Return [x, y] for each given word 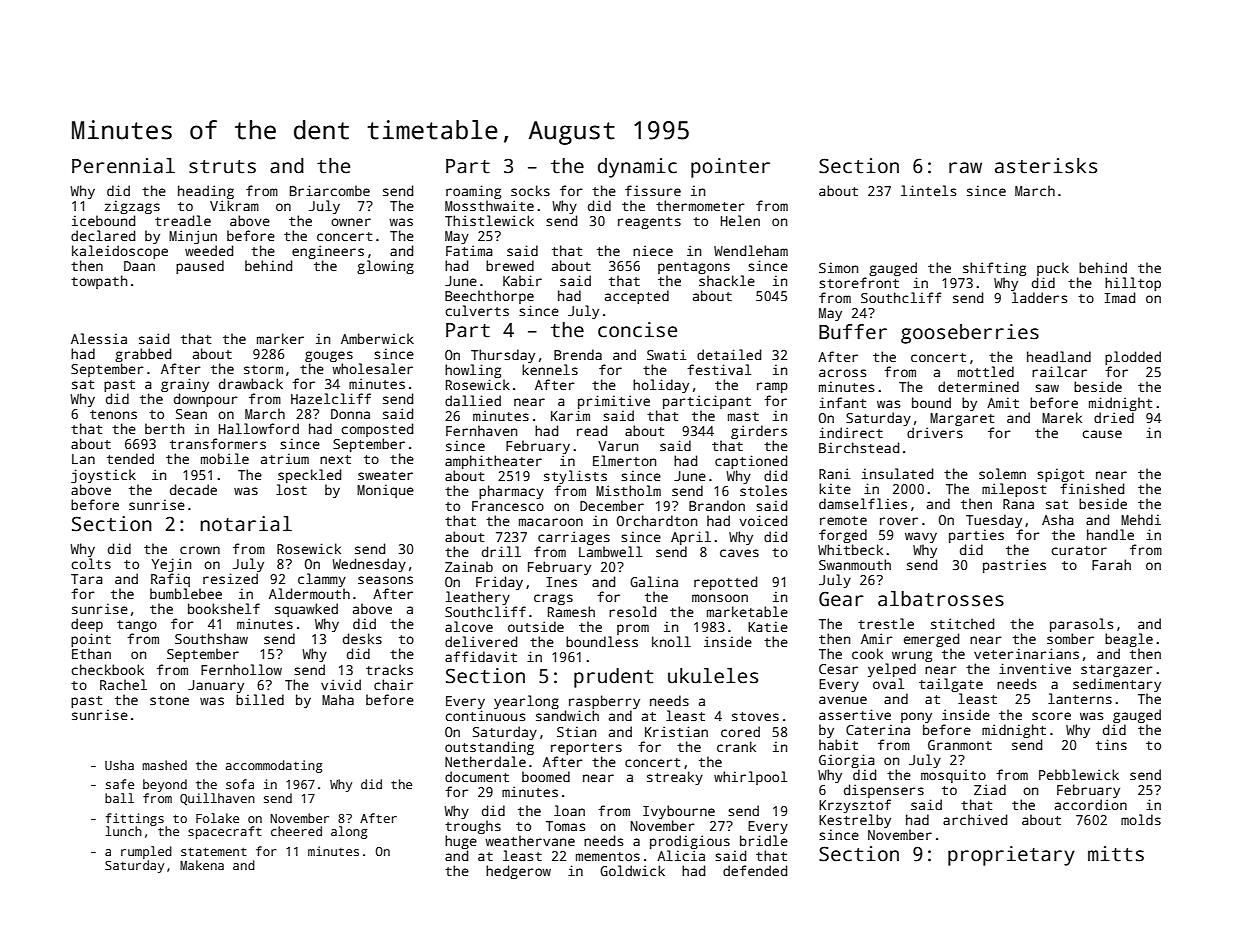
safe [120, 784]
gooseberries [970, 334]
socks [530, 190]
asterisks [1046, 166]
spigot [1060, 475]
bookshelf [224, 608]
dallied [473, 400]
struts [222, 167]
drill [501, 551]
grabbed [143, 355]
